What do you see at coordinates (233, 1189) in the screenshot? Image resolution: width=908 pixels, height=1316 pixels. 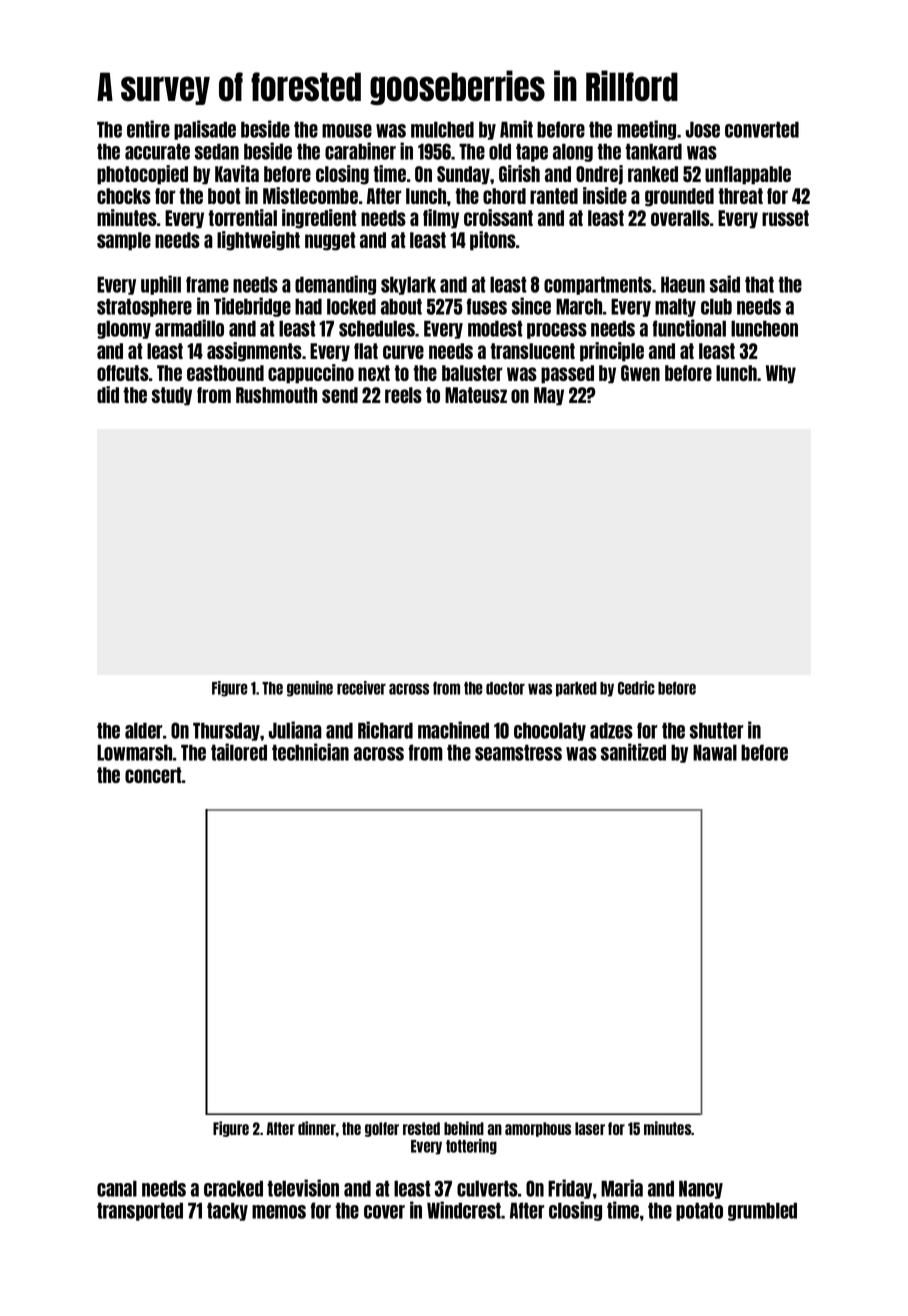 I see `cracked` at bounding box center [233, 1189].
